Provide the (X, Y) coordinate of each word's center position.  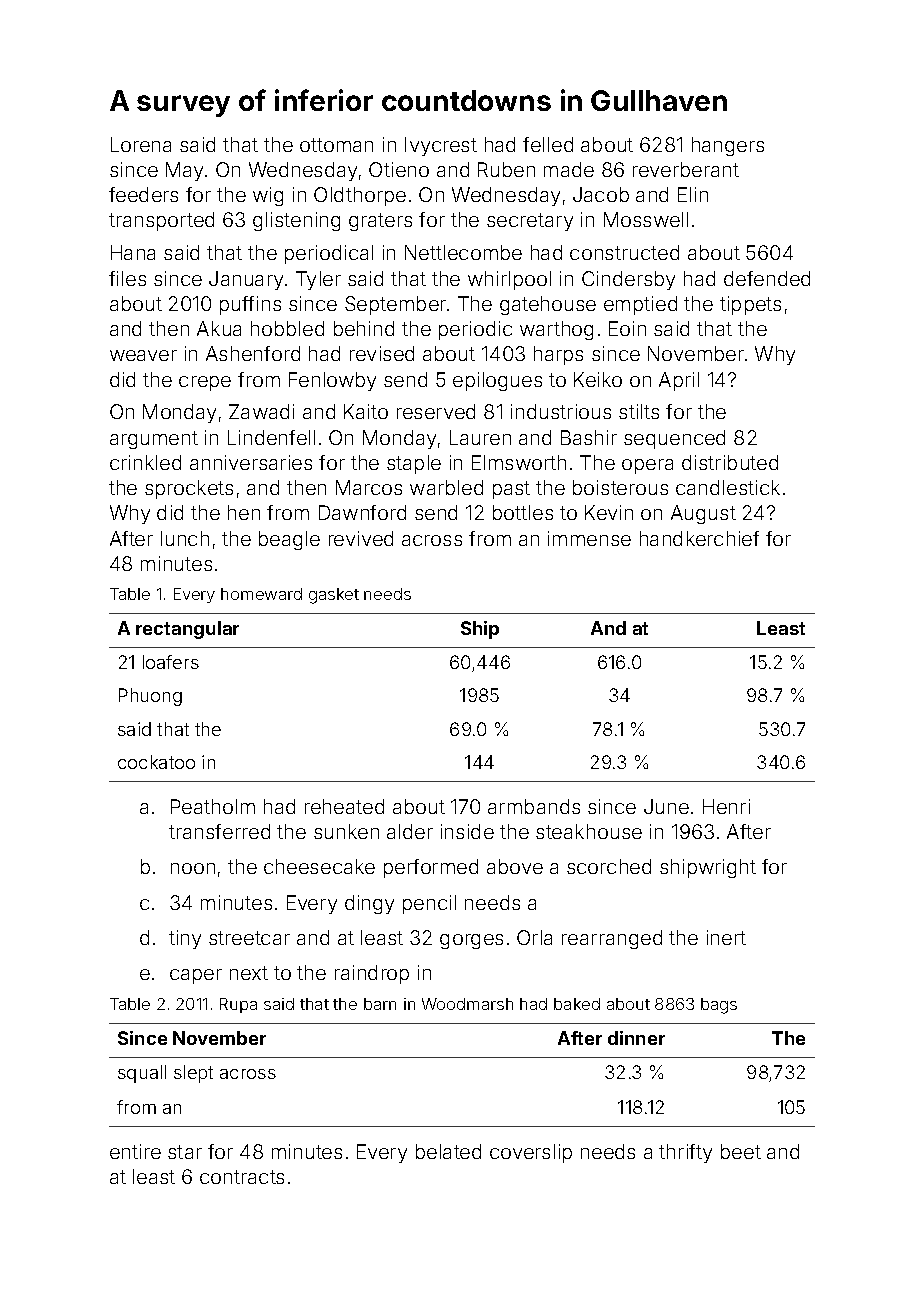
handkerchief (699, 538)
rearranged (612, 939)
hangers (728, 146)
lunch (185, 538)
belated (448, 1151)
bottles (523, 512)
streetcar (249, 938)
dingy (369, 904)
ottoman (336, 145)
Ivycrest (441, 146)
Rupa (238, 1005)
